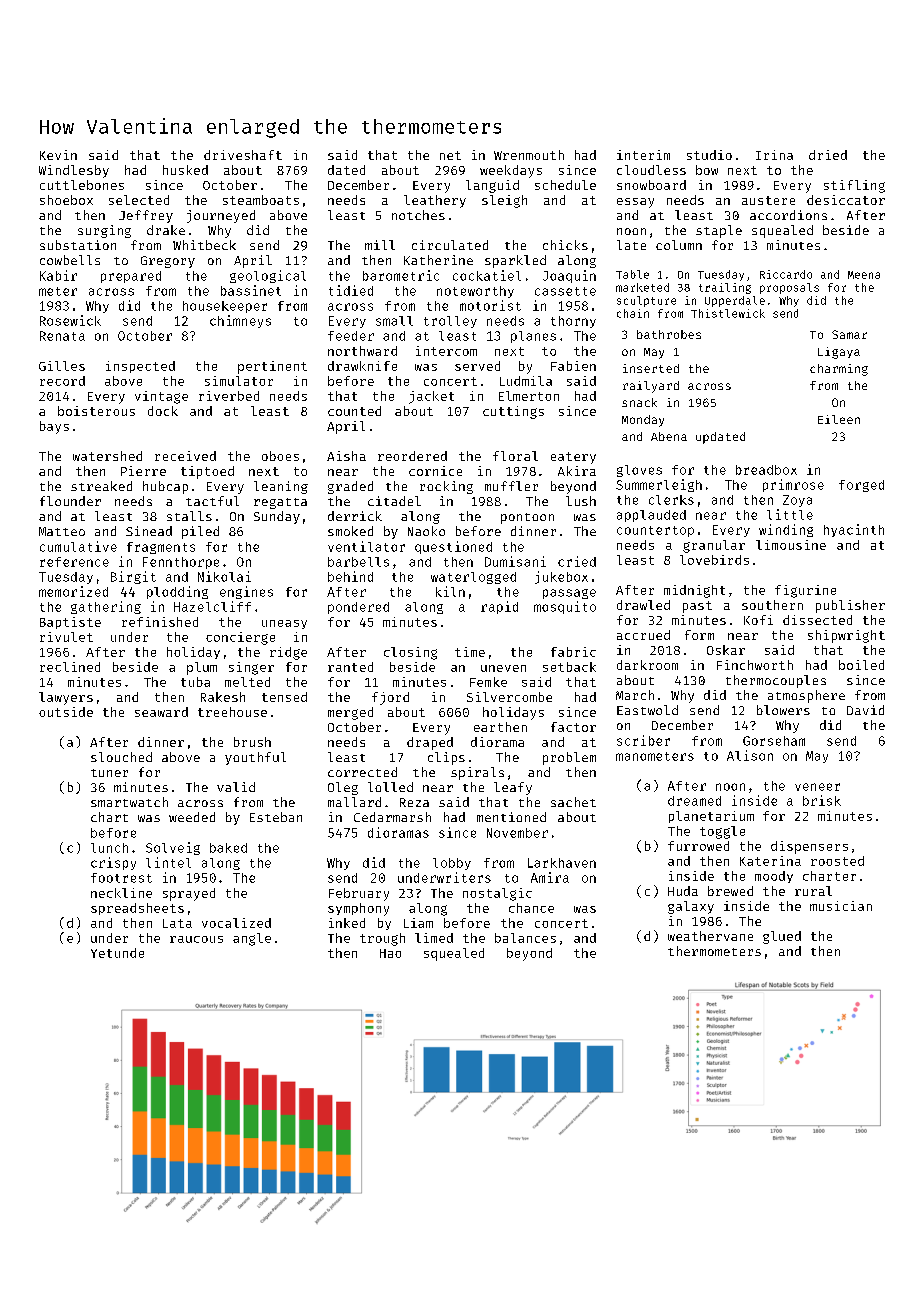 Image resolution: width=924 pixels, height=1308 pixels. I want to click on Kevin, so click(58, 155).
